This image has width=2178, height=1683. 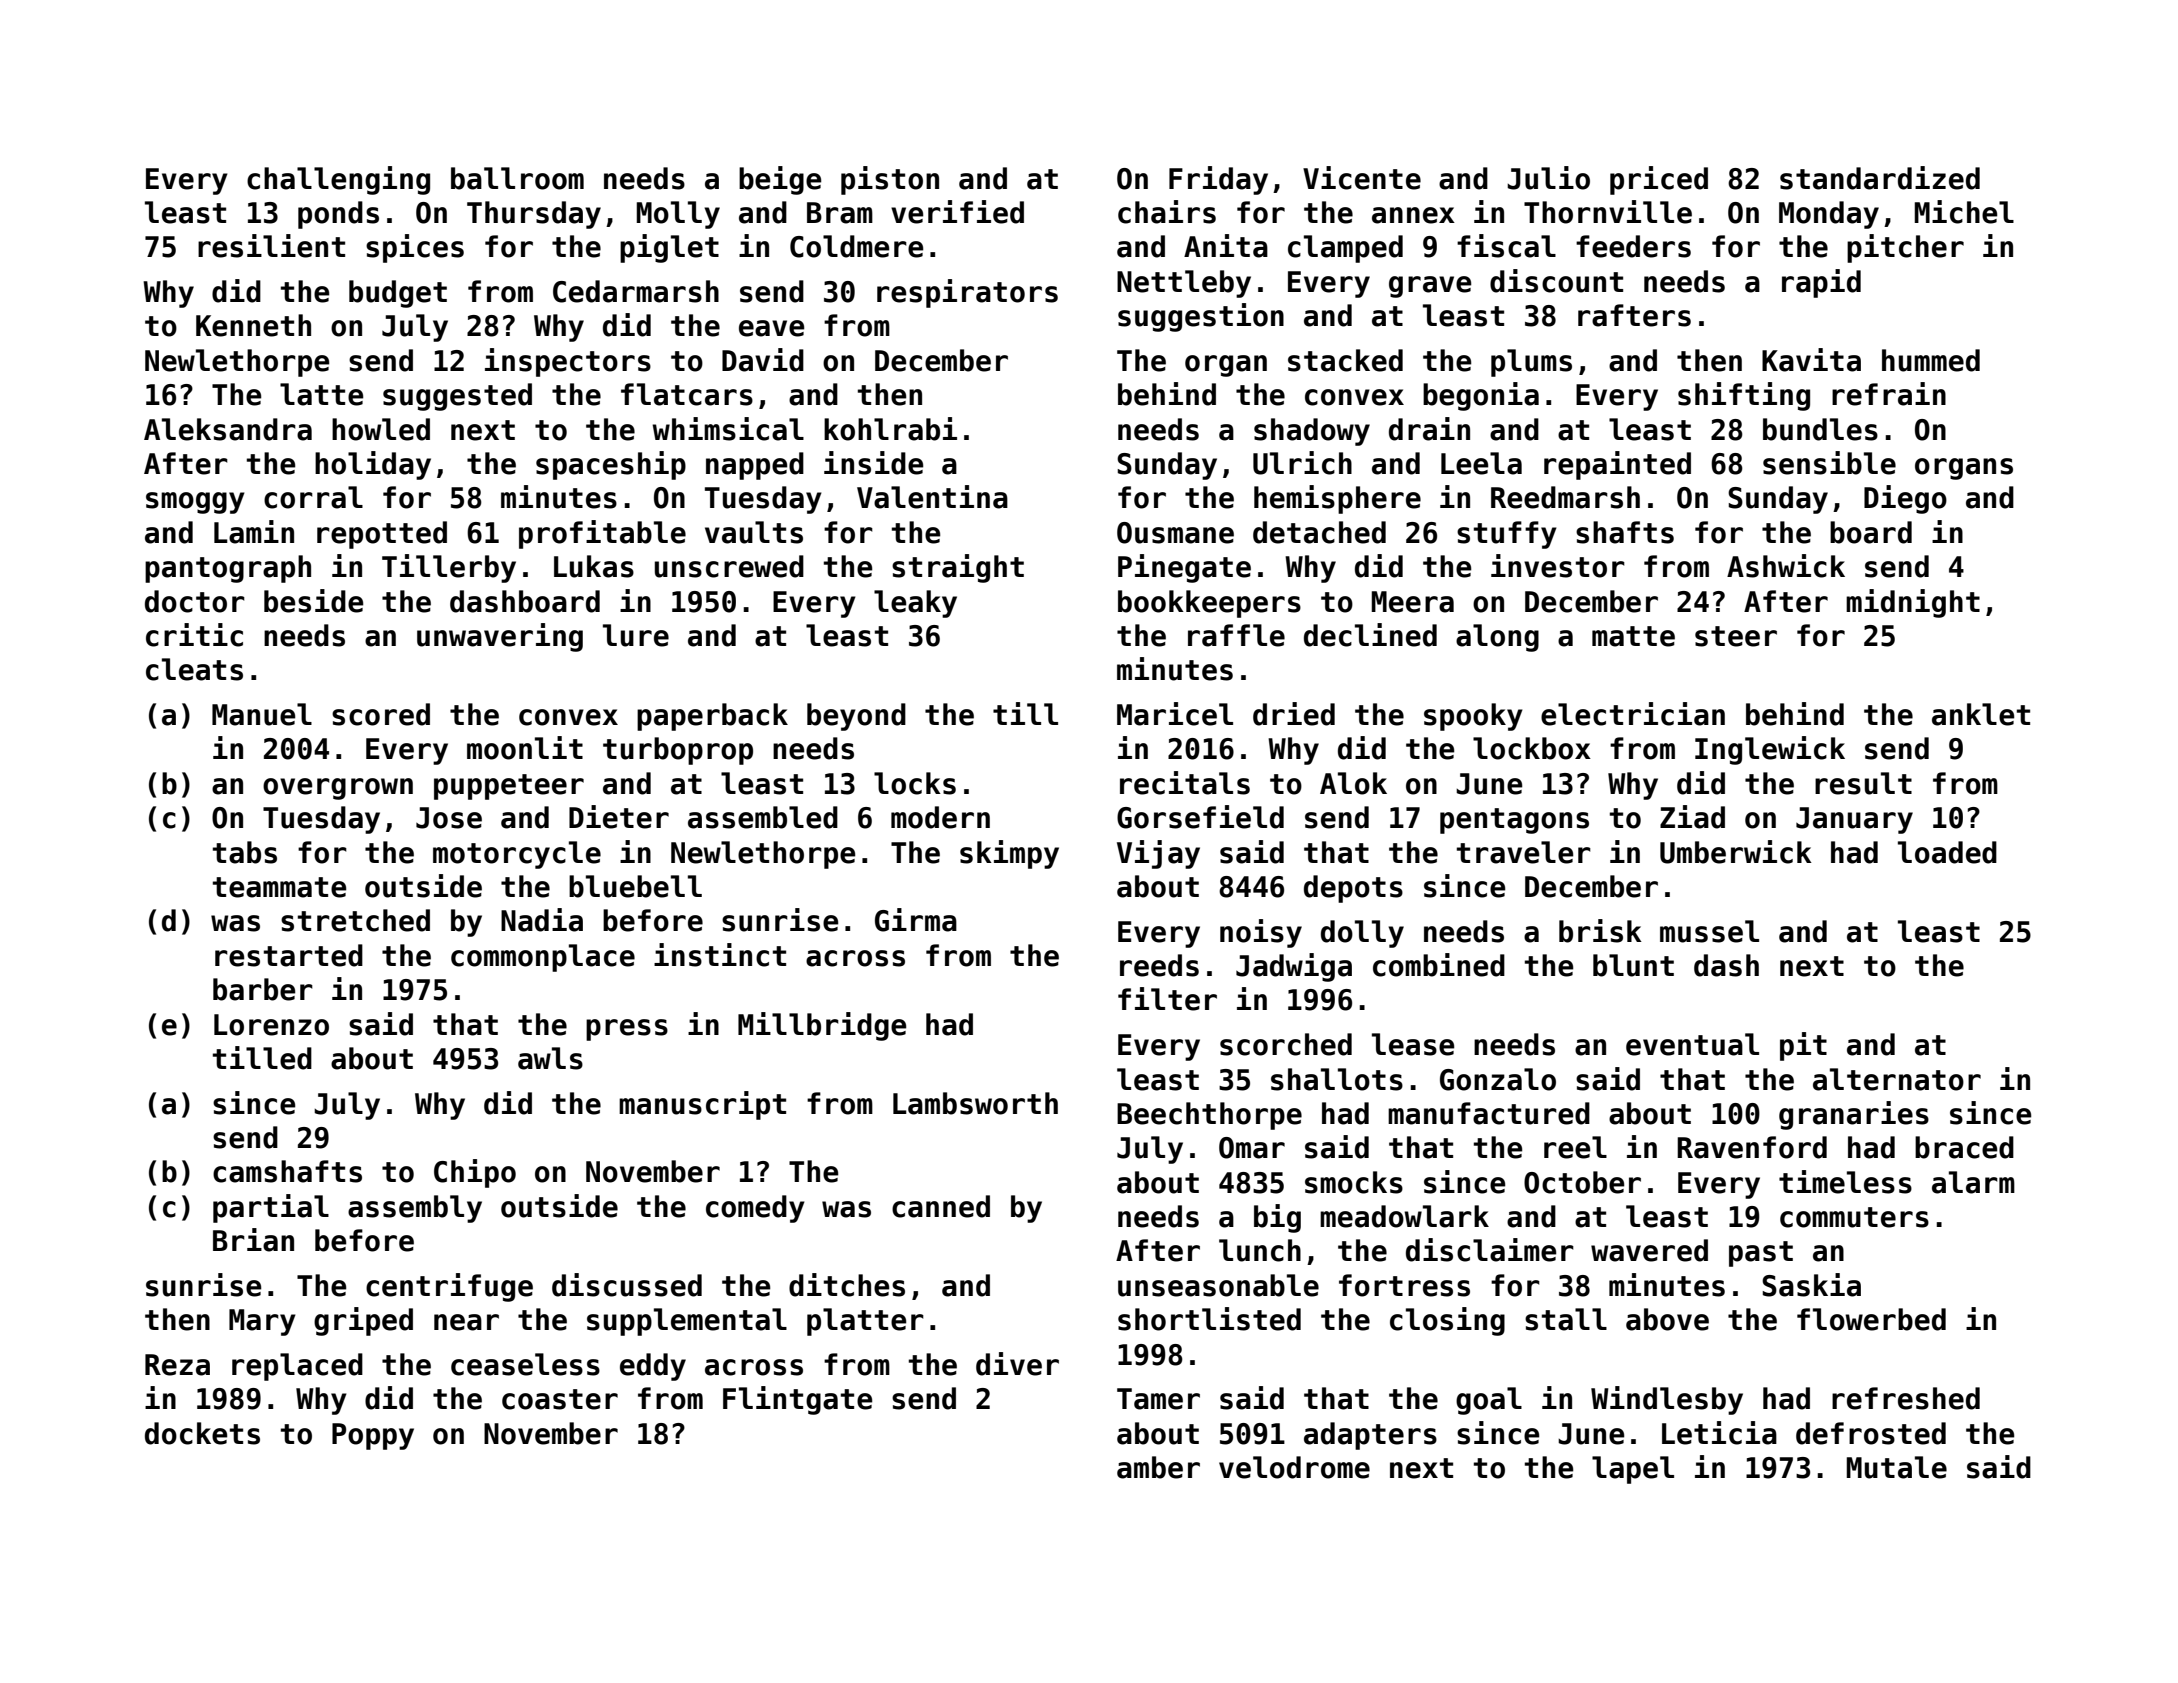 I want to click on tabs, so click(x=245, y=852).
